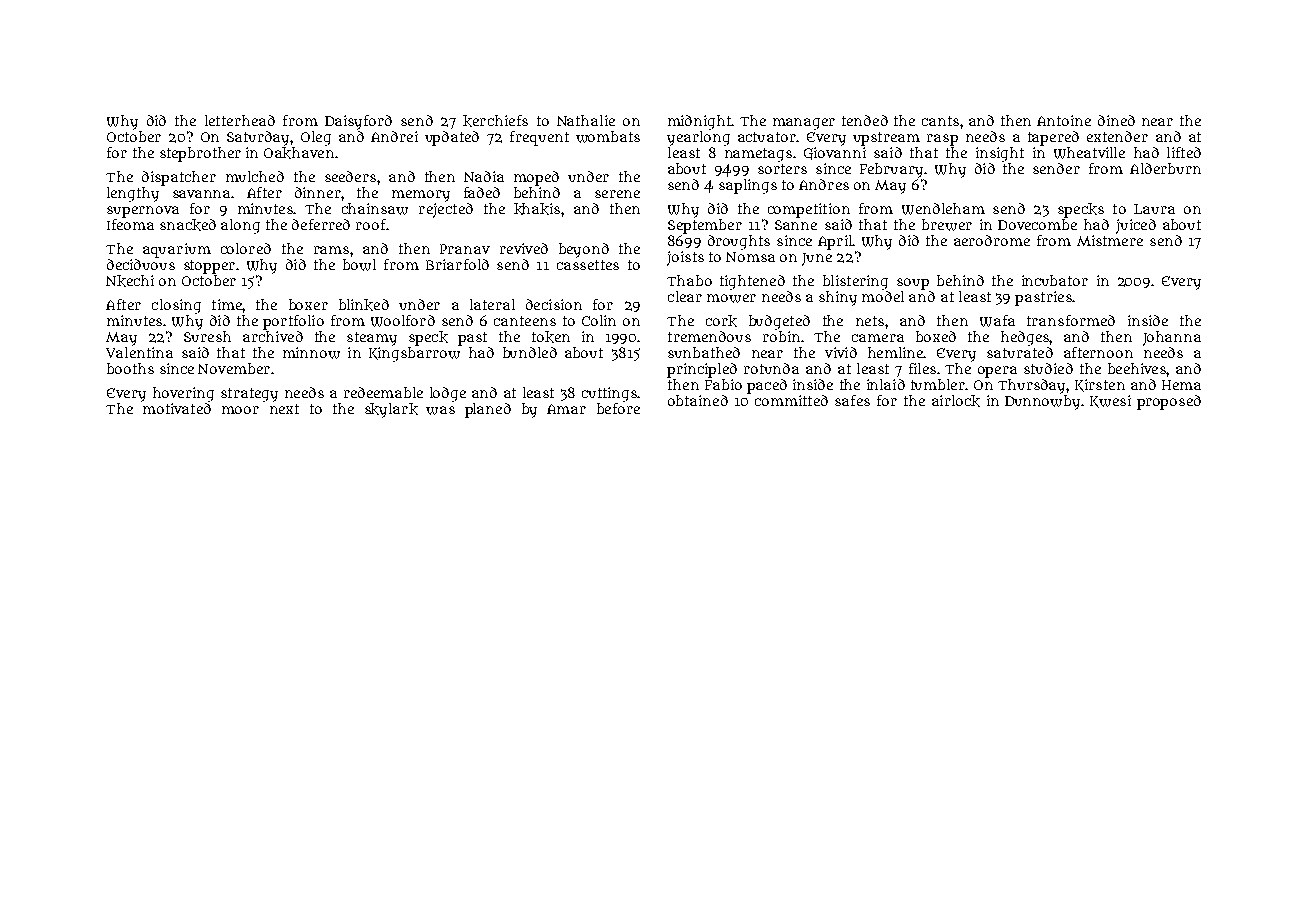  What do you see at coordinates (383, 392) in the page?
I see `redeemable` at bounding box center [383, 392].
